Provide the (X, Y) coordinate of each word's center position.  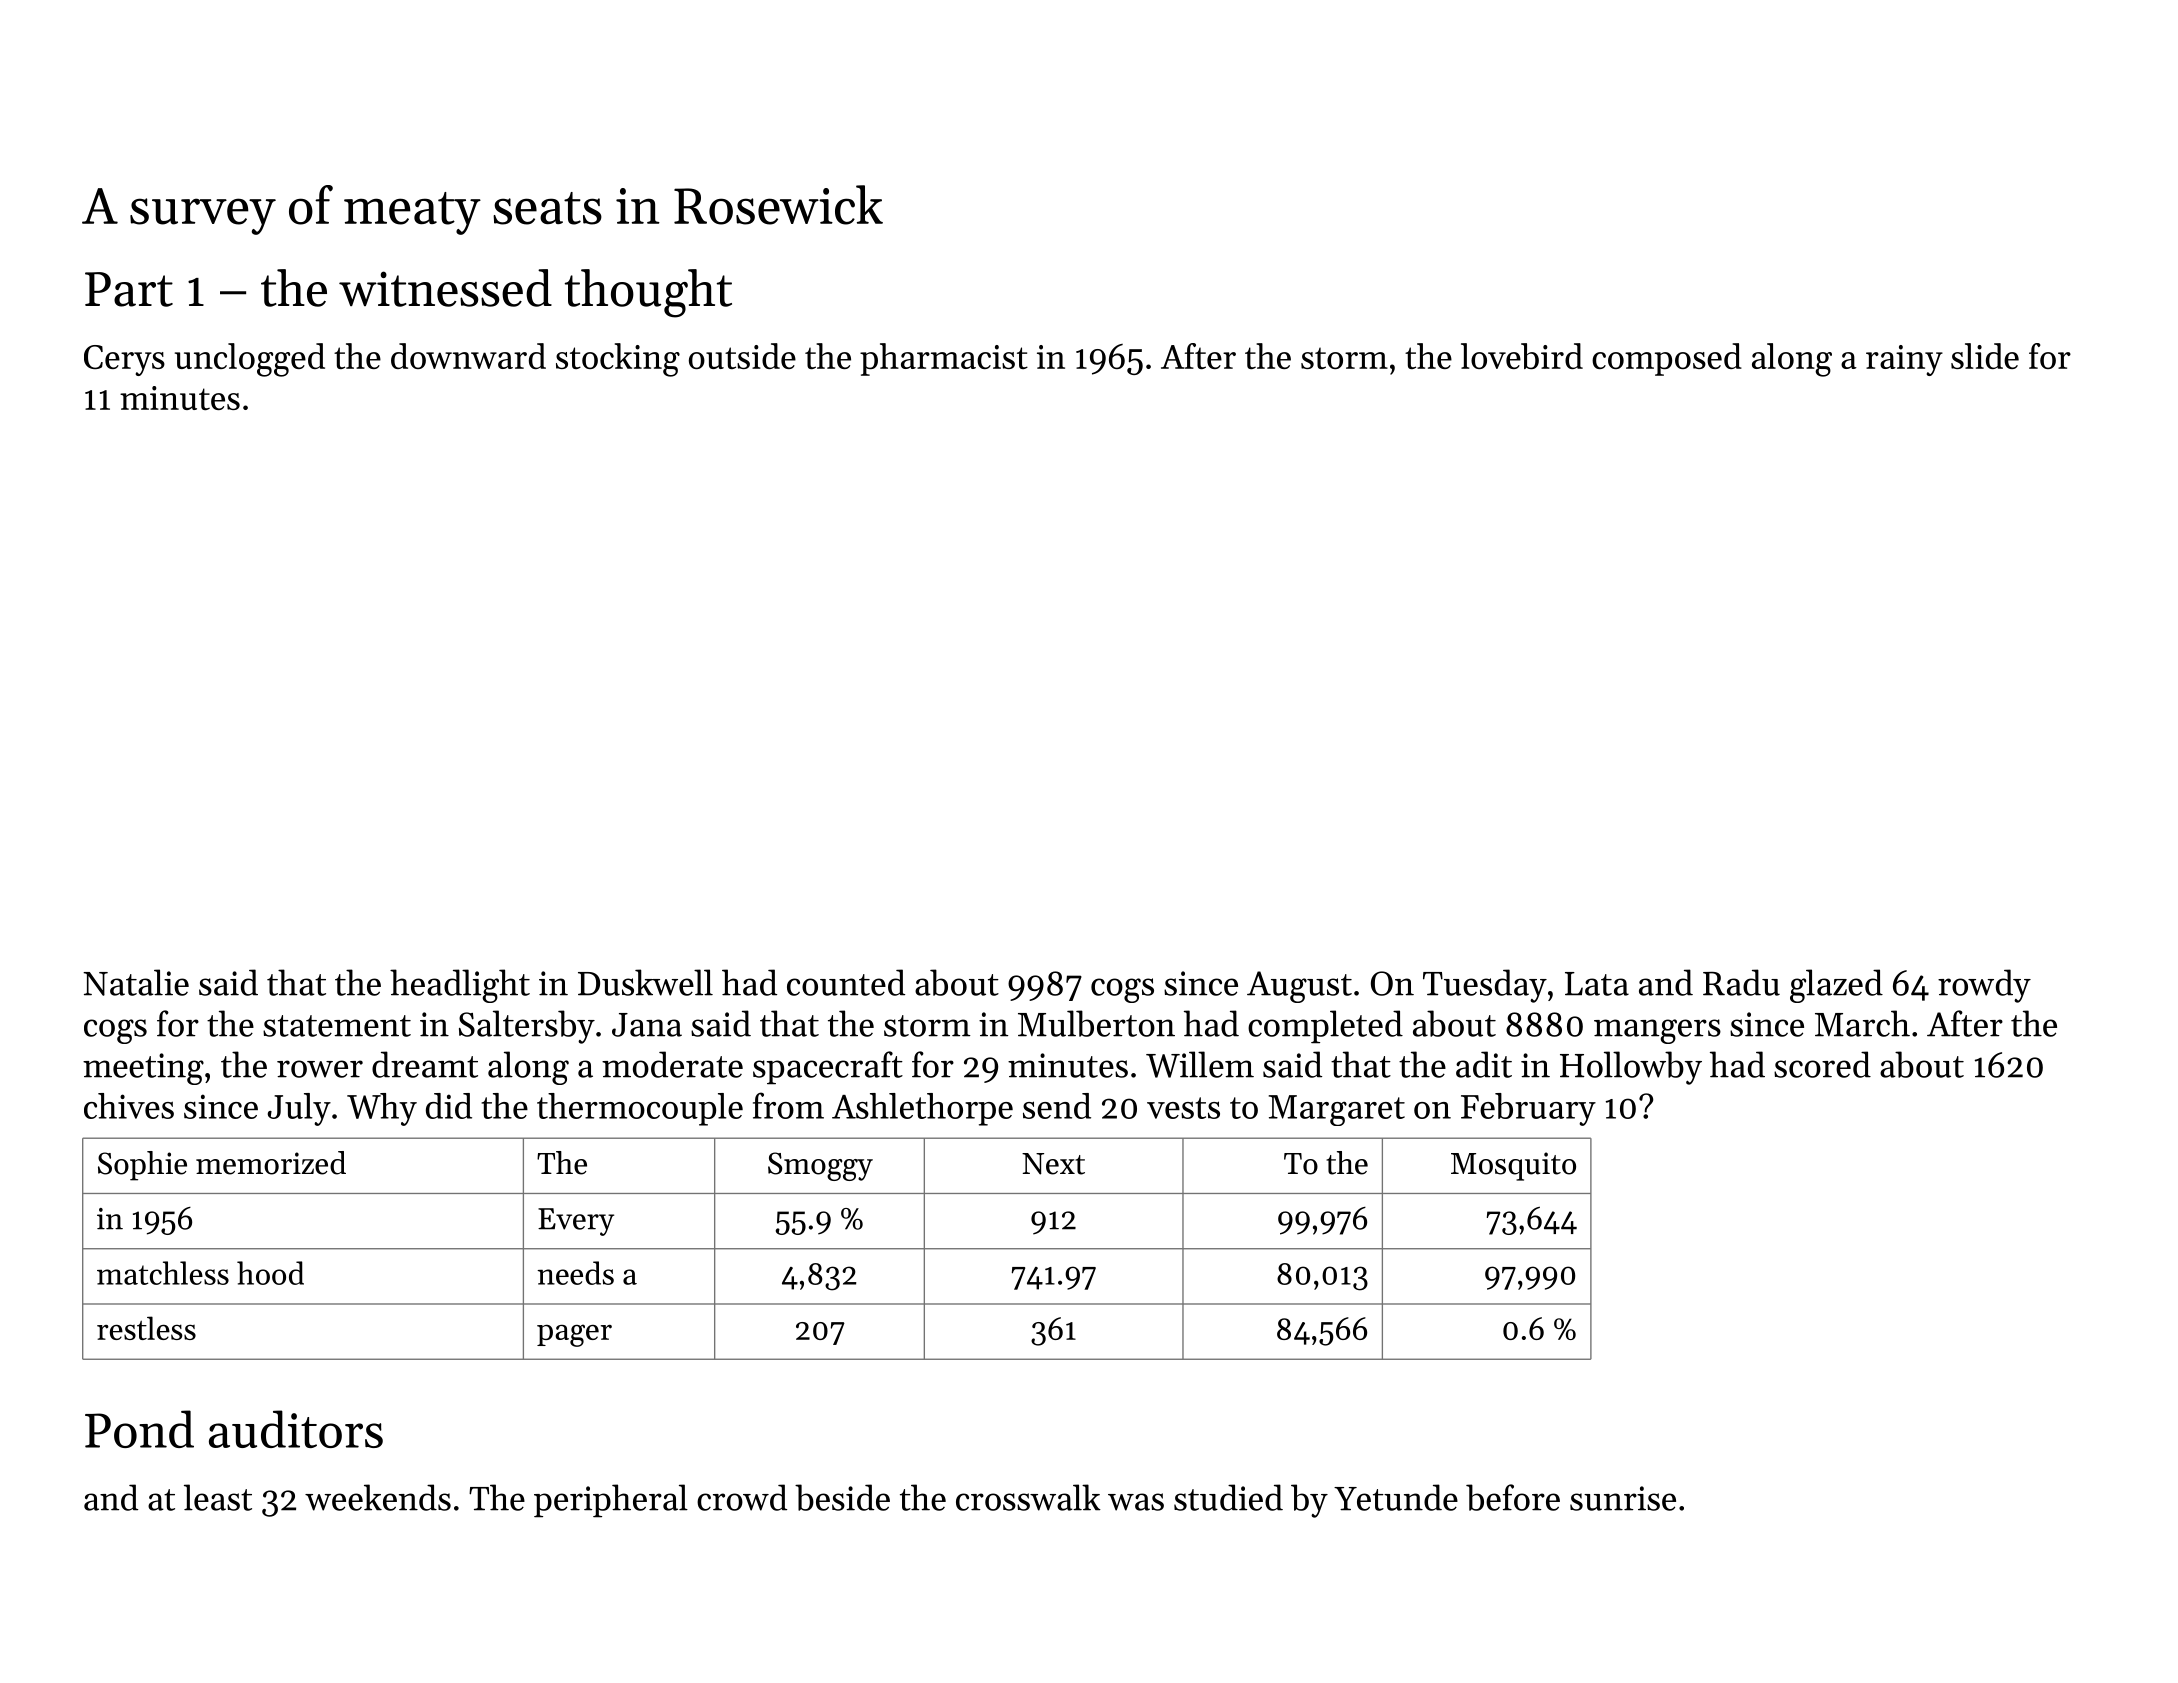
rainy (1904, 360)
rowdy (1984, 986)
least (218, 1497)
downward (468, 356)
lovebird (1522, 356)
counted (846, 982)
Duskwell (645, 982)
